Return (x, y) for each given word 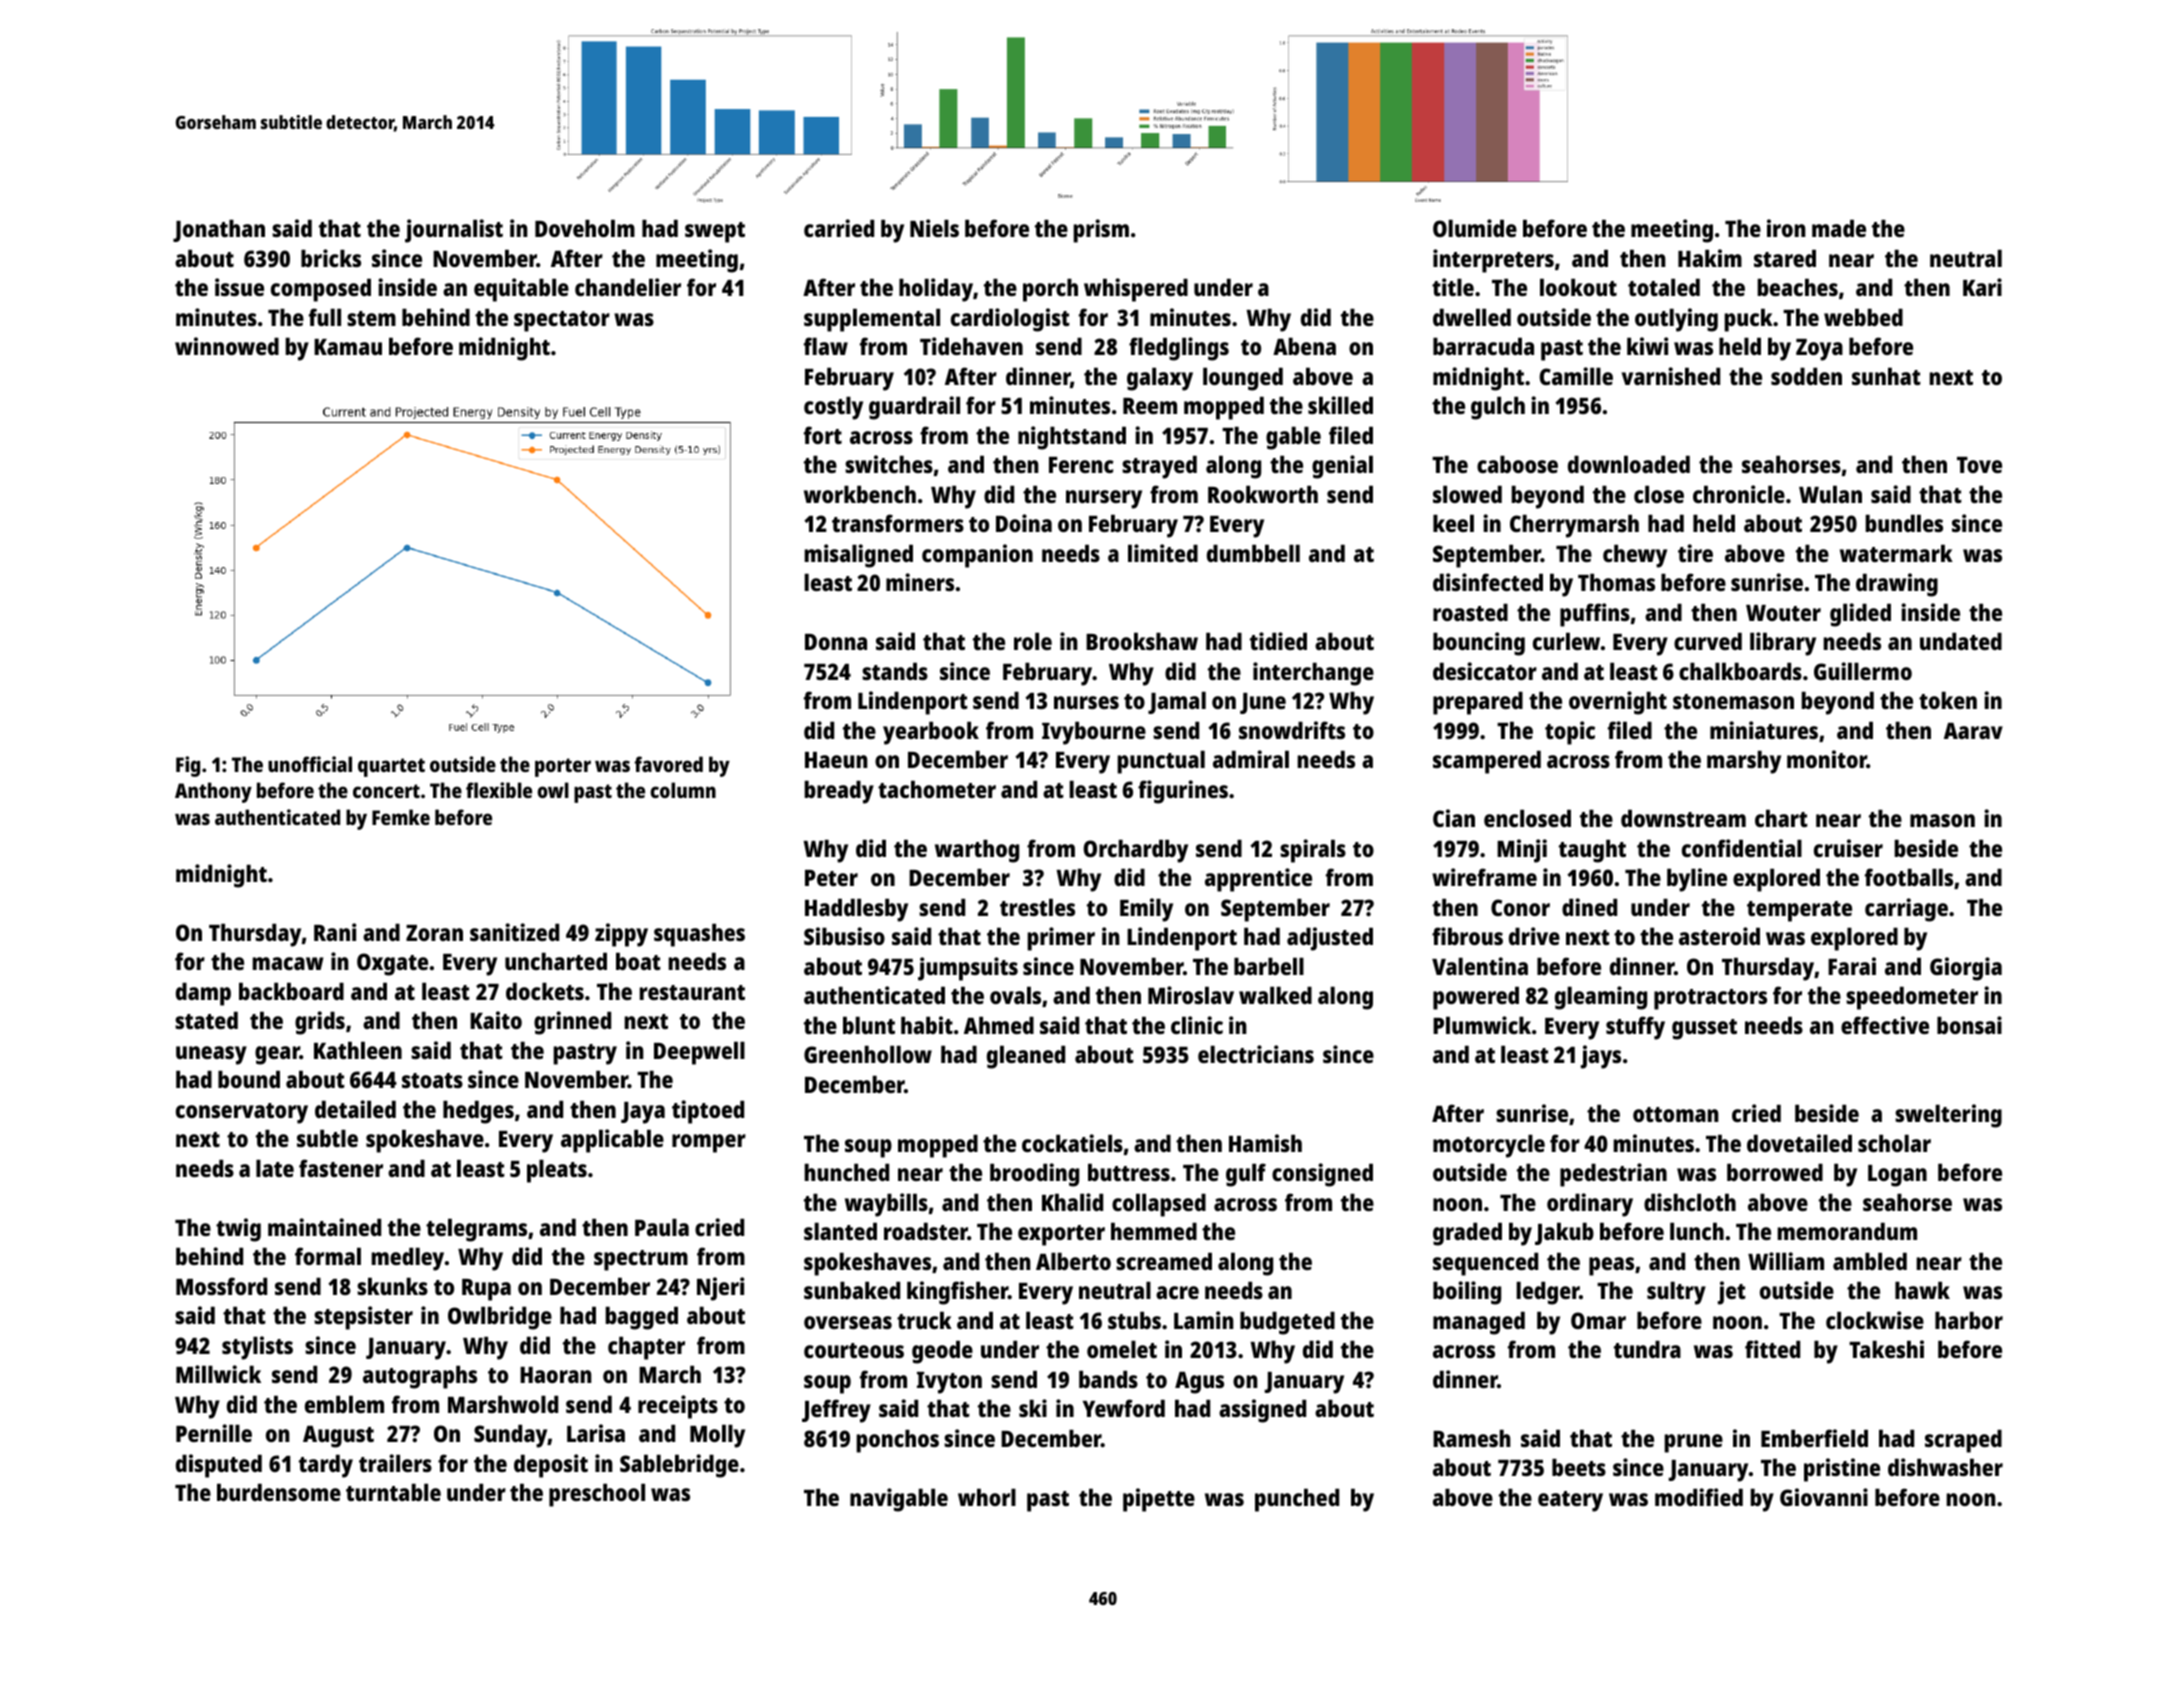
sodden (1806, 376)
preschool (597, 1495)
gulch (1498, 408)
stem (371, 318)
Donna (836, 642)
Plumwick (1482, 1025)
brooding (1034, 1175)
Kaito (496, 1020)
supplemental (872, 320)
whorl (987, 1497)
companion (977, 556)
